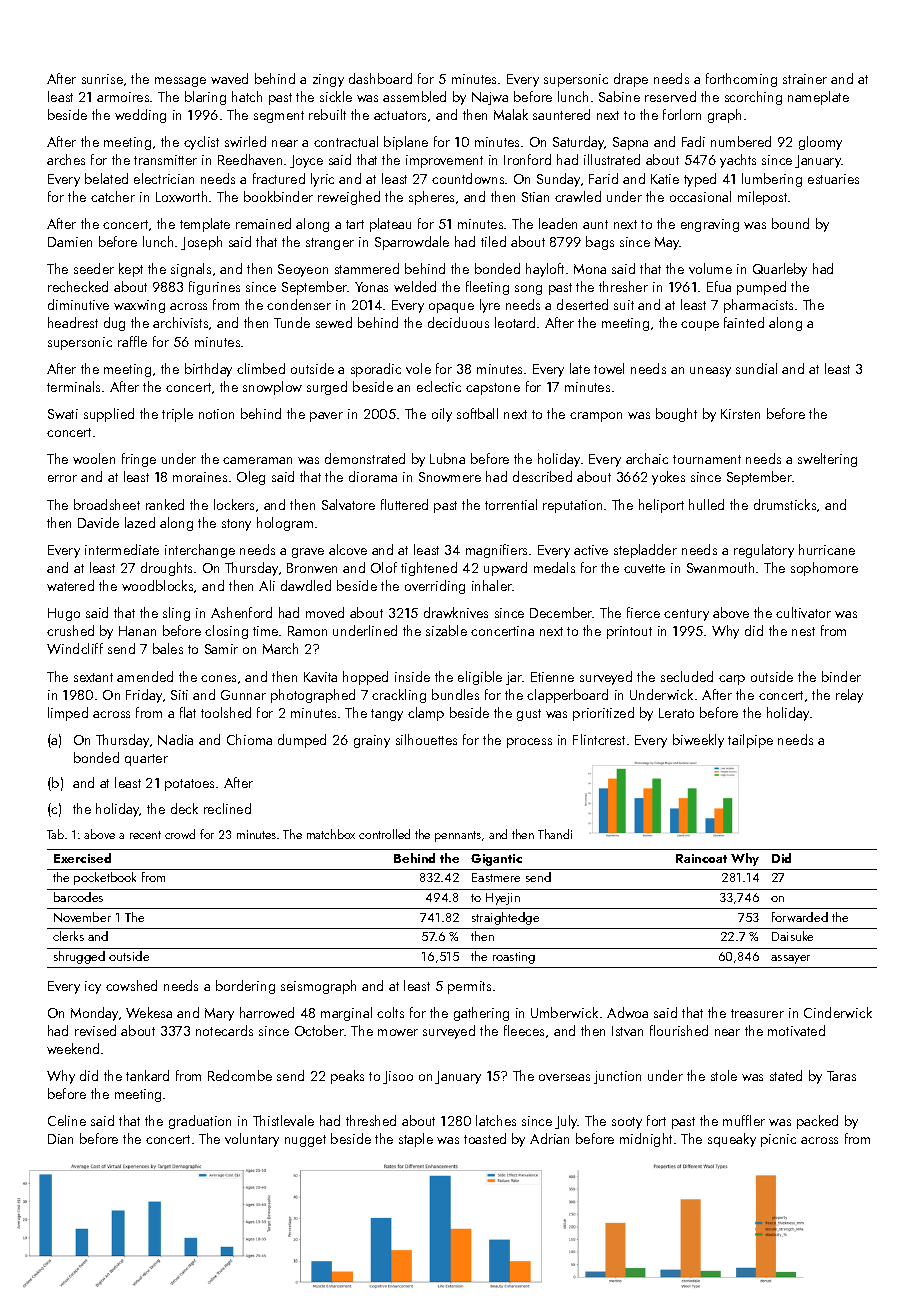 This page has width=924, height=1308. What do you see at coordinates (60, 1139) in the page?
I see `Dian` at bounding box center [60, 1139].
